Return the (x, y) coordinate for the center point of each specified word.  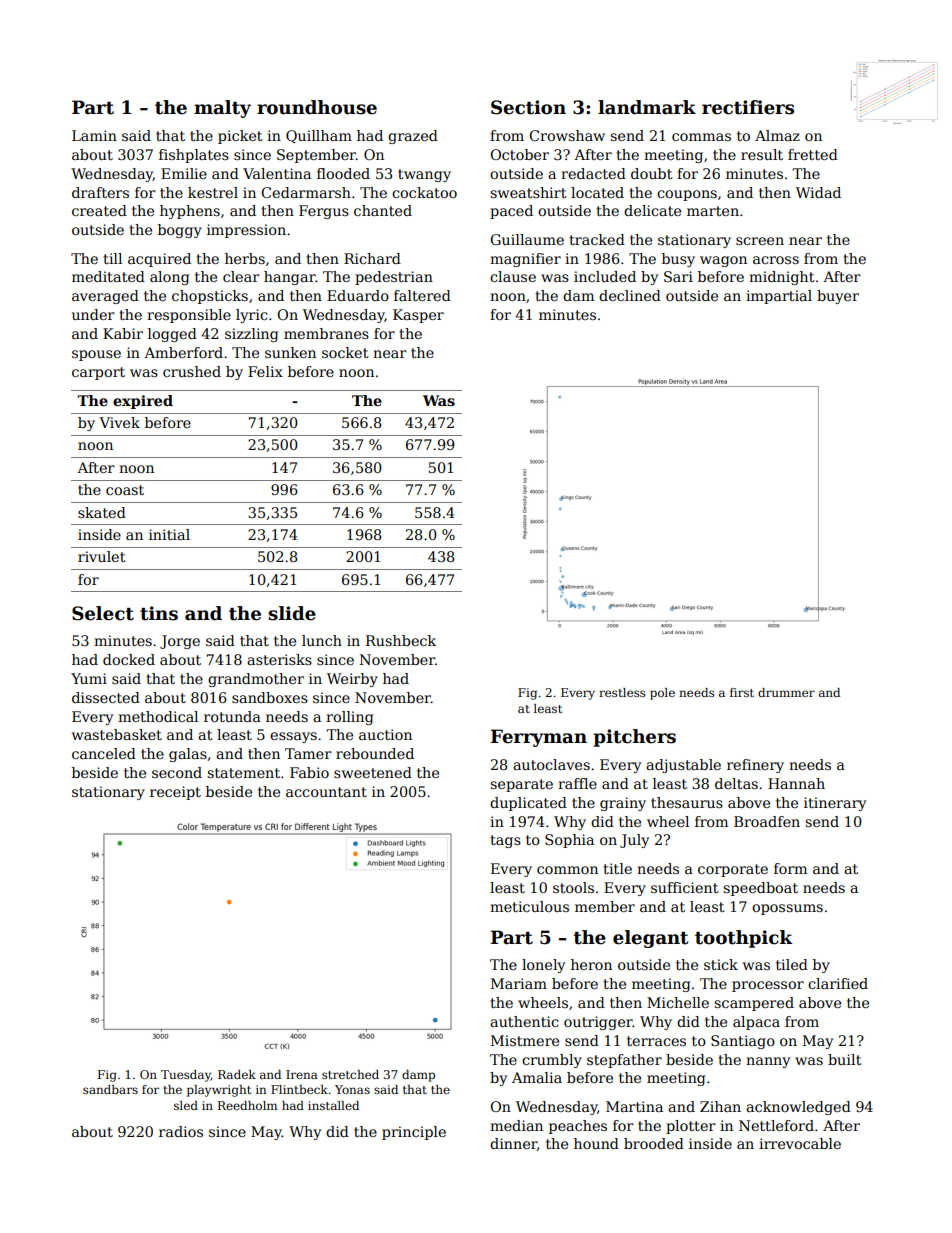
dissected (106, 697)
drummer (786, 692)
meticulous (529, 906)
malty (222, 109)
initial (169, 534)
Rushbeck (401, 640)
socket (345, 352)
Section (528, 107)
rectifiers (748, 107)
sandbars (110, 1089)
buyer (838, 297)
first (742, 692)
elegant (650, 939)
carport (98, 373)
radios (181, 1131)
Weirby (352, 680)
